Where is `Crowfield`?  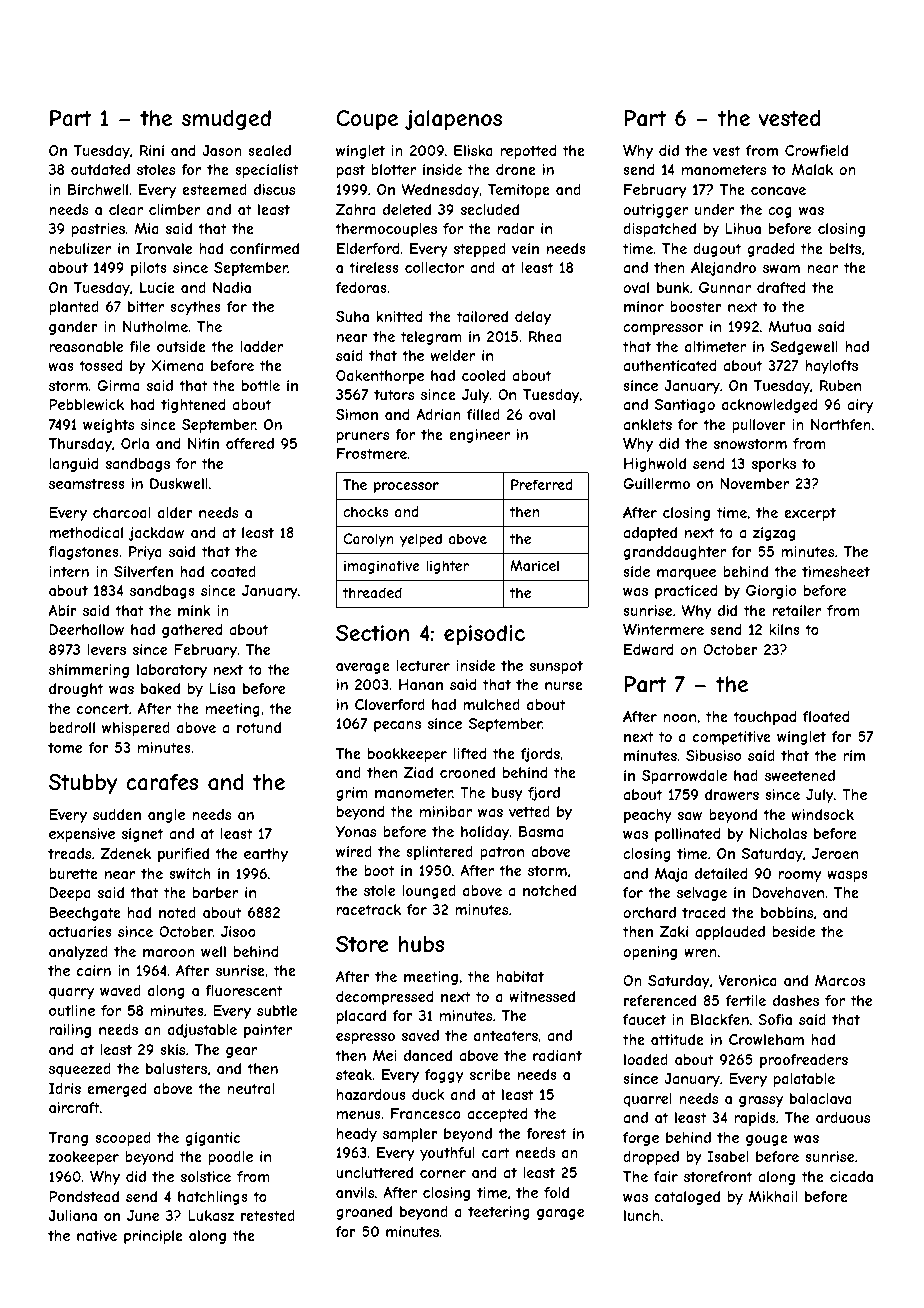
Crowfield is located at coordinates (816, 150).
